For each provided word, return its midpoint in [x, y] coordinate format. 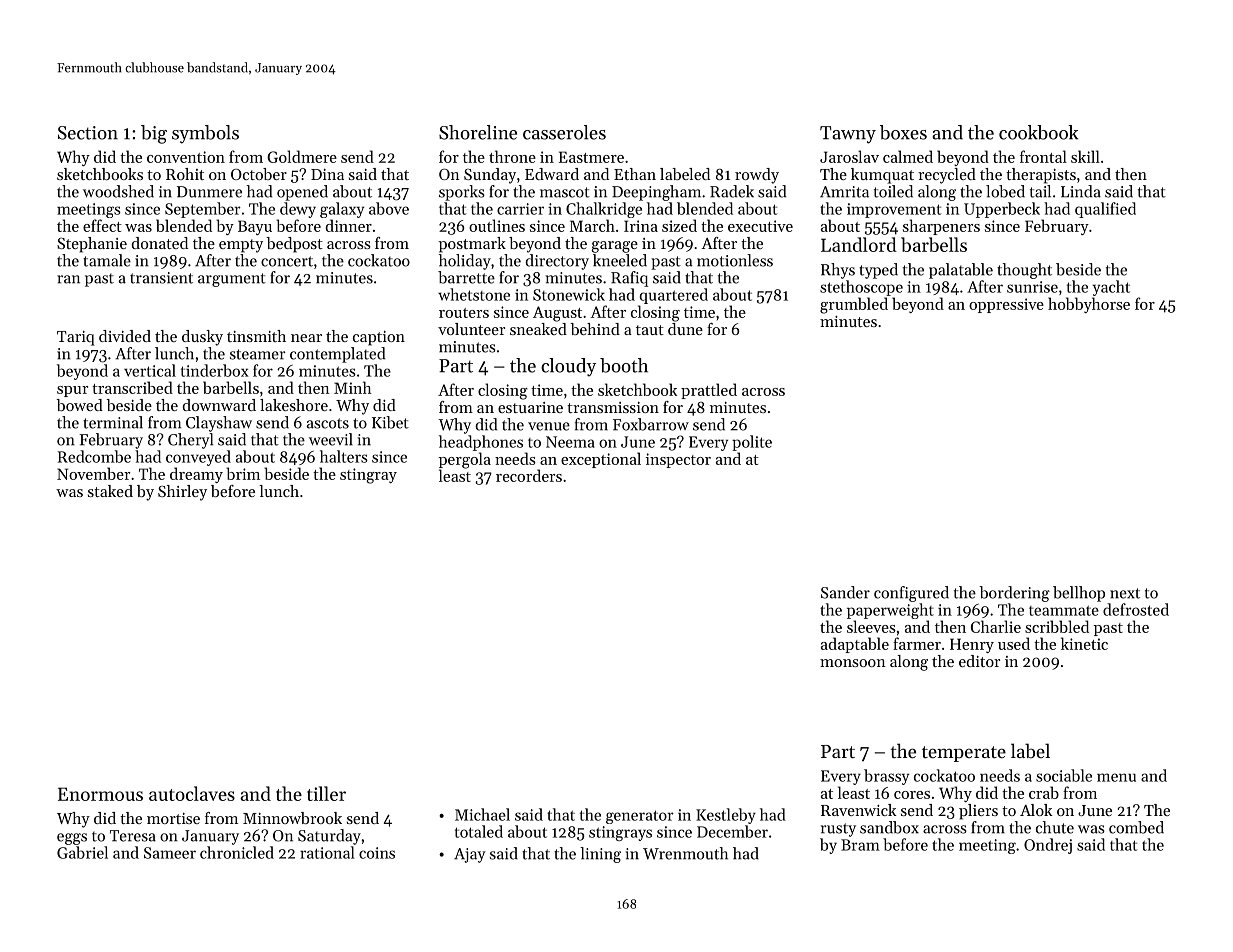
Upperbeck [1002, 210]
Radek [732, 191]
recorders [529, 475]
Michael [482, 814]
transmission [613, 407]
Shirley [182, 493]
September [203, 210]
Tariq [76, 338]
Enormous [100, 794]
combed [1136, 827]
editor [979, 661]
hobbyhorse [1089, 305]
